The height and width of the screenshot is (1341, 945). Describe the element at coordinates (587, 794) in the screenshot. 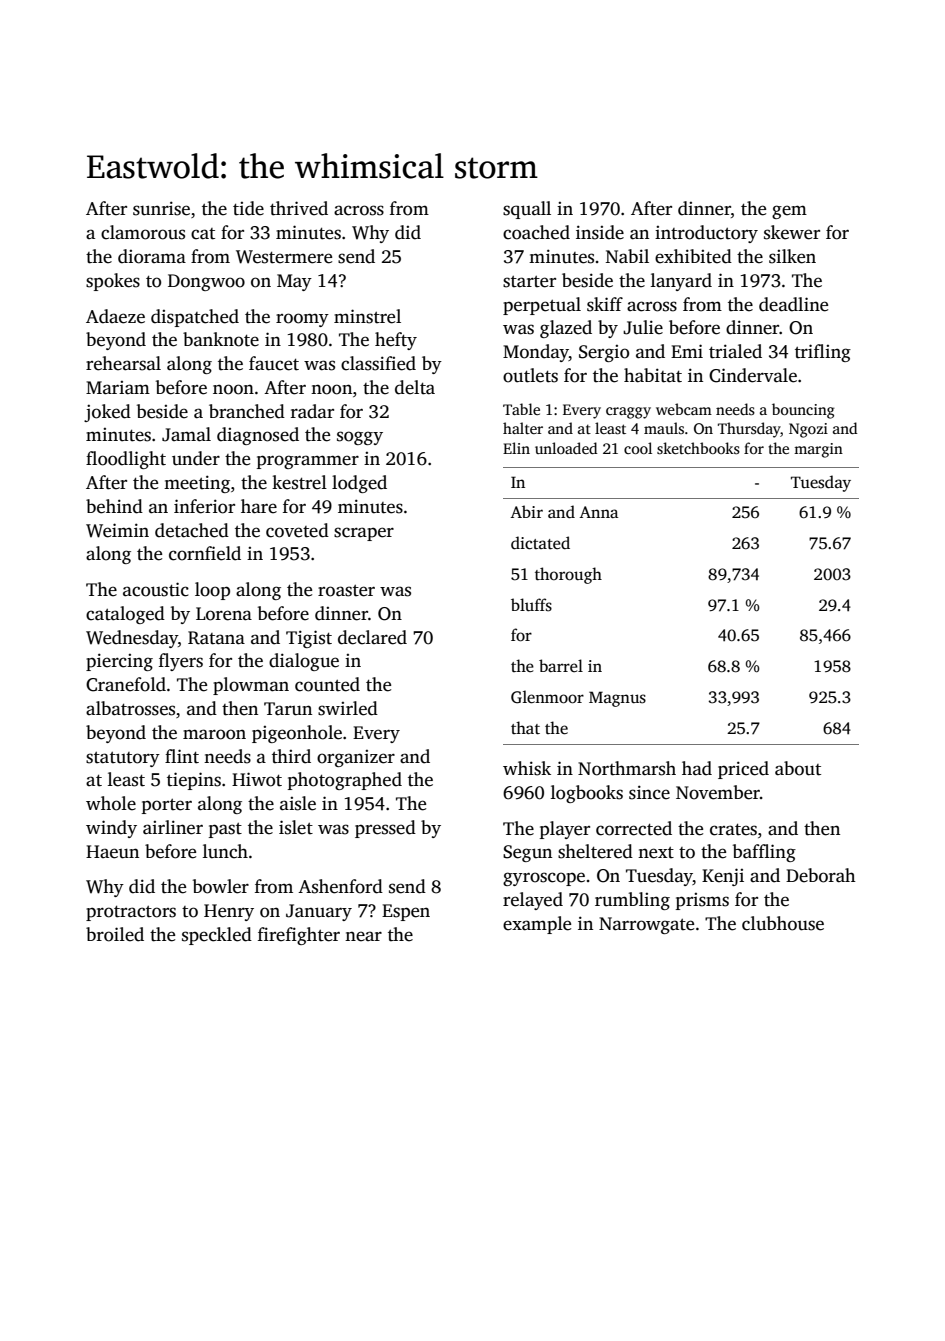

I see `logbooks` at that location.
